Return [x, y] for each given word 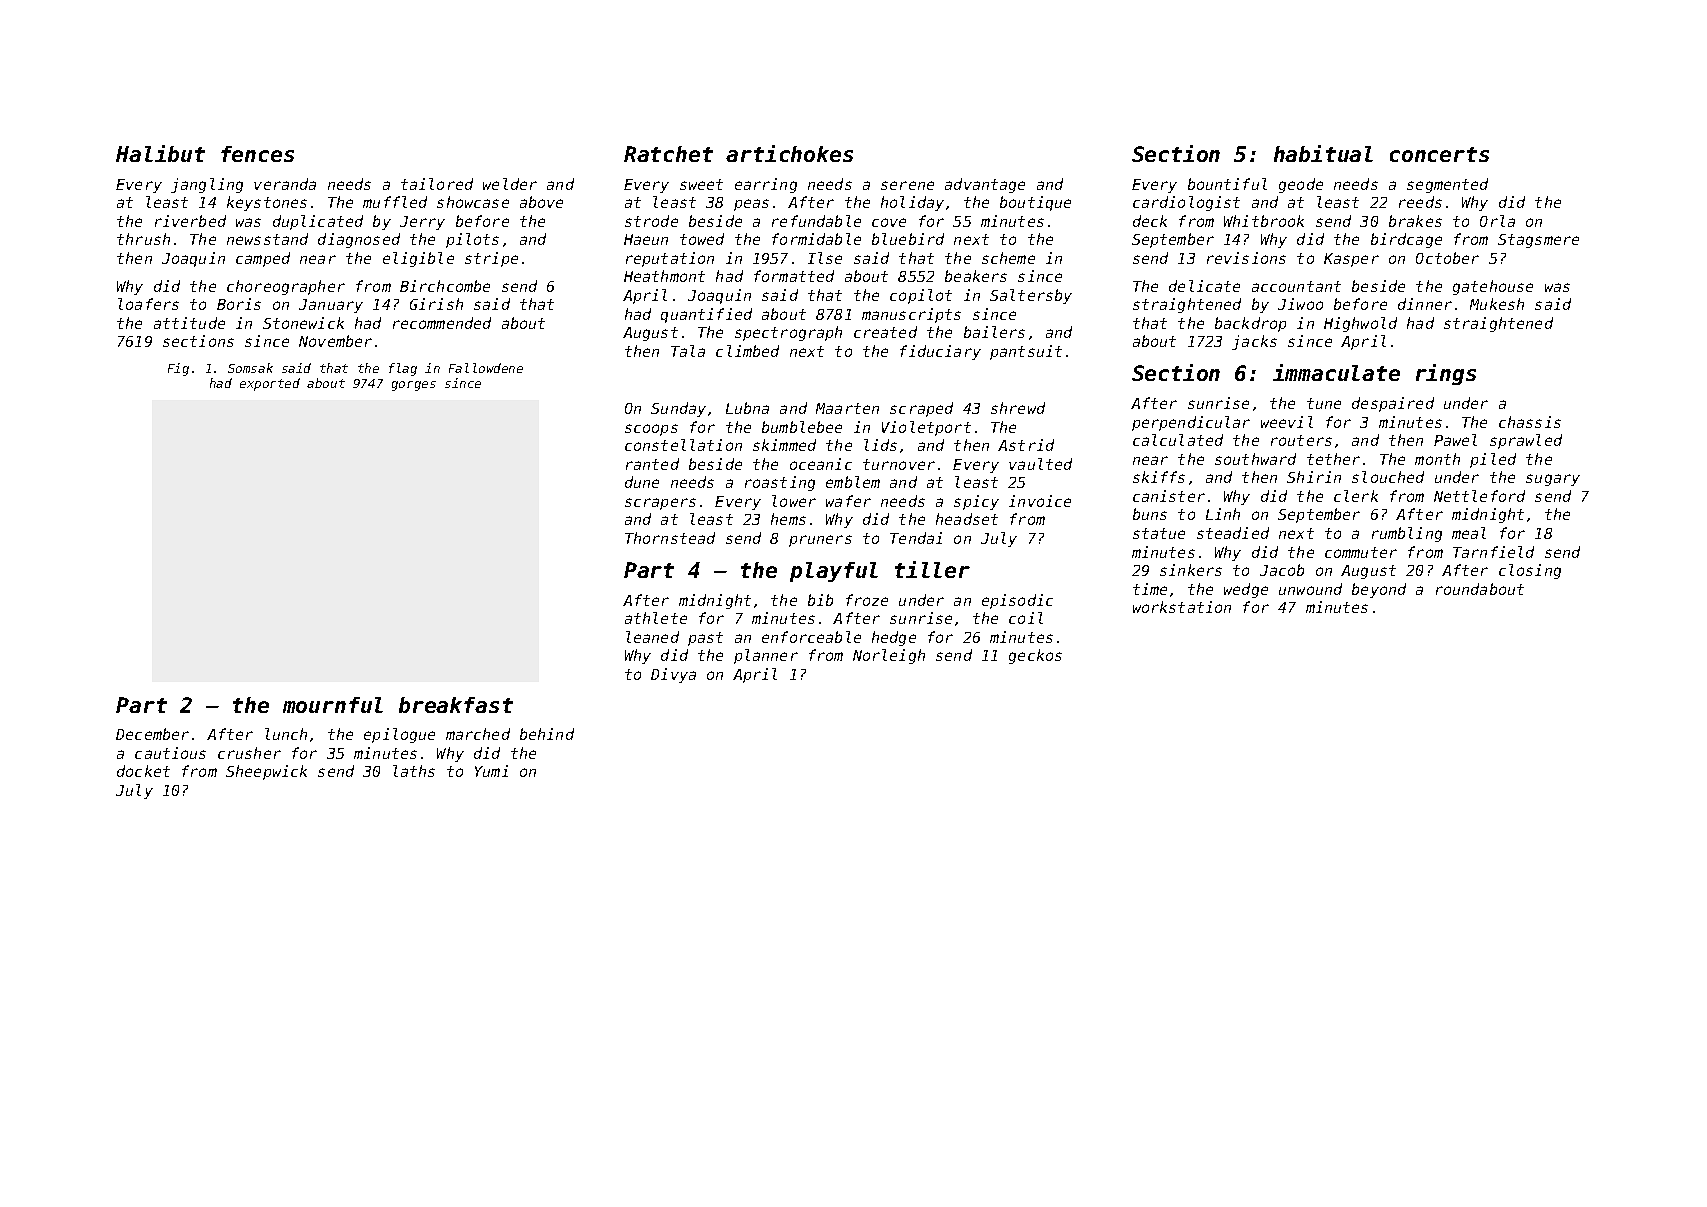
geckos [1035, 656]
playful [834, 572]
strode [651, 221]
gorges [414, 386]
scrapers [660, 504]
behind [547, 734]
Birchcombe [445, 286]
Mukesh [1497, 304]
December [152, 734]
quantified [706, 315]
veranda [285, 184]
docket [143, 771]
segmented [1447, 185]
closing [1530, 571]
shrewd [1018, 408]
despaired [1393, 404]
